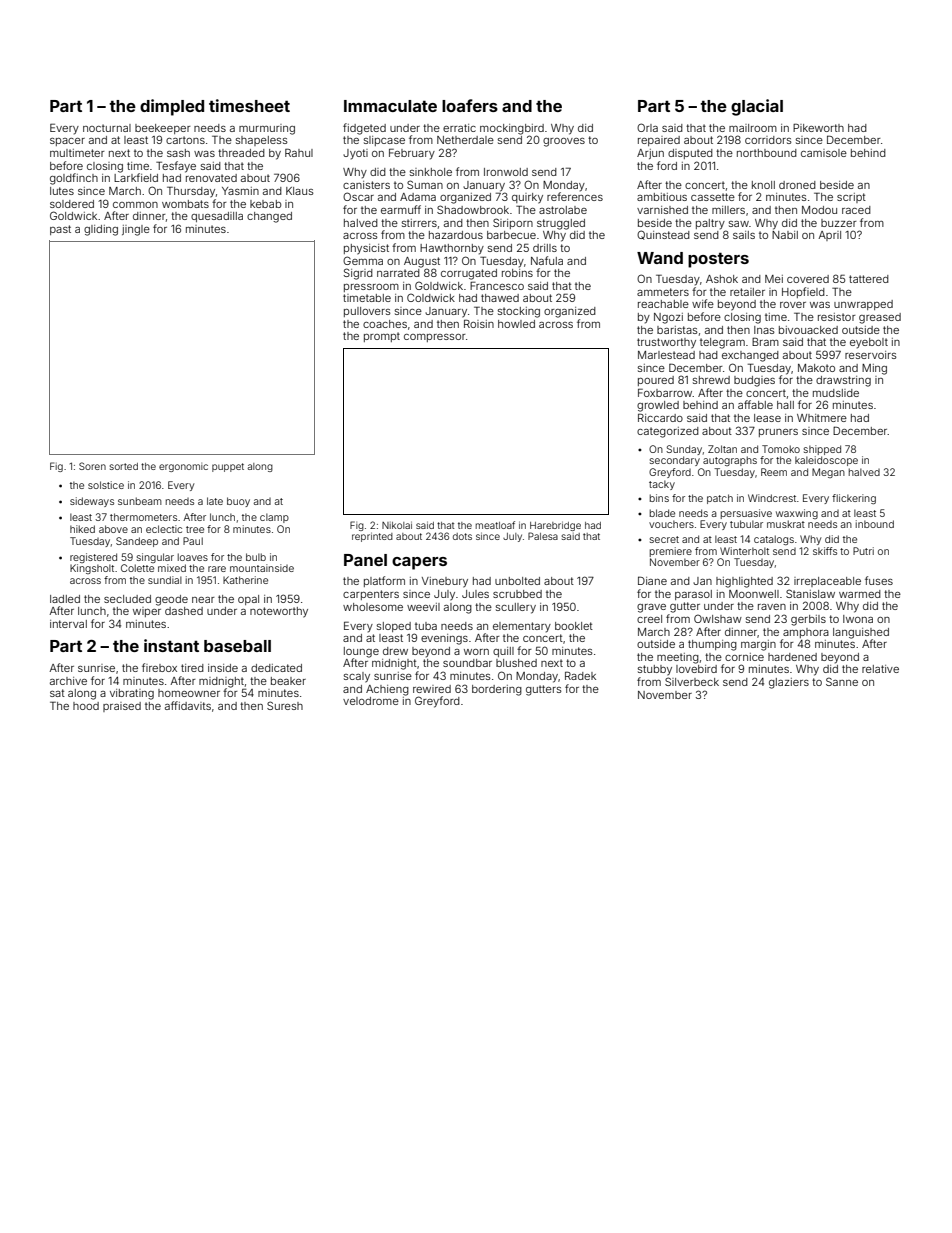 The width and height of the screenshot is (952, 1233). I want to click on sorted, so click(124, 466).
